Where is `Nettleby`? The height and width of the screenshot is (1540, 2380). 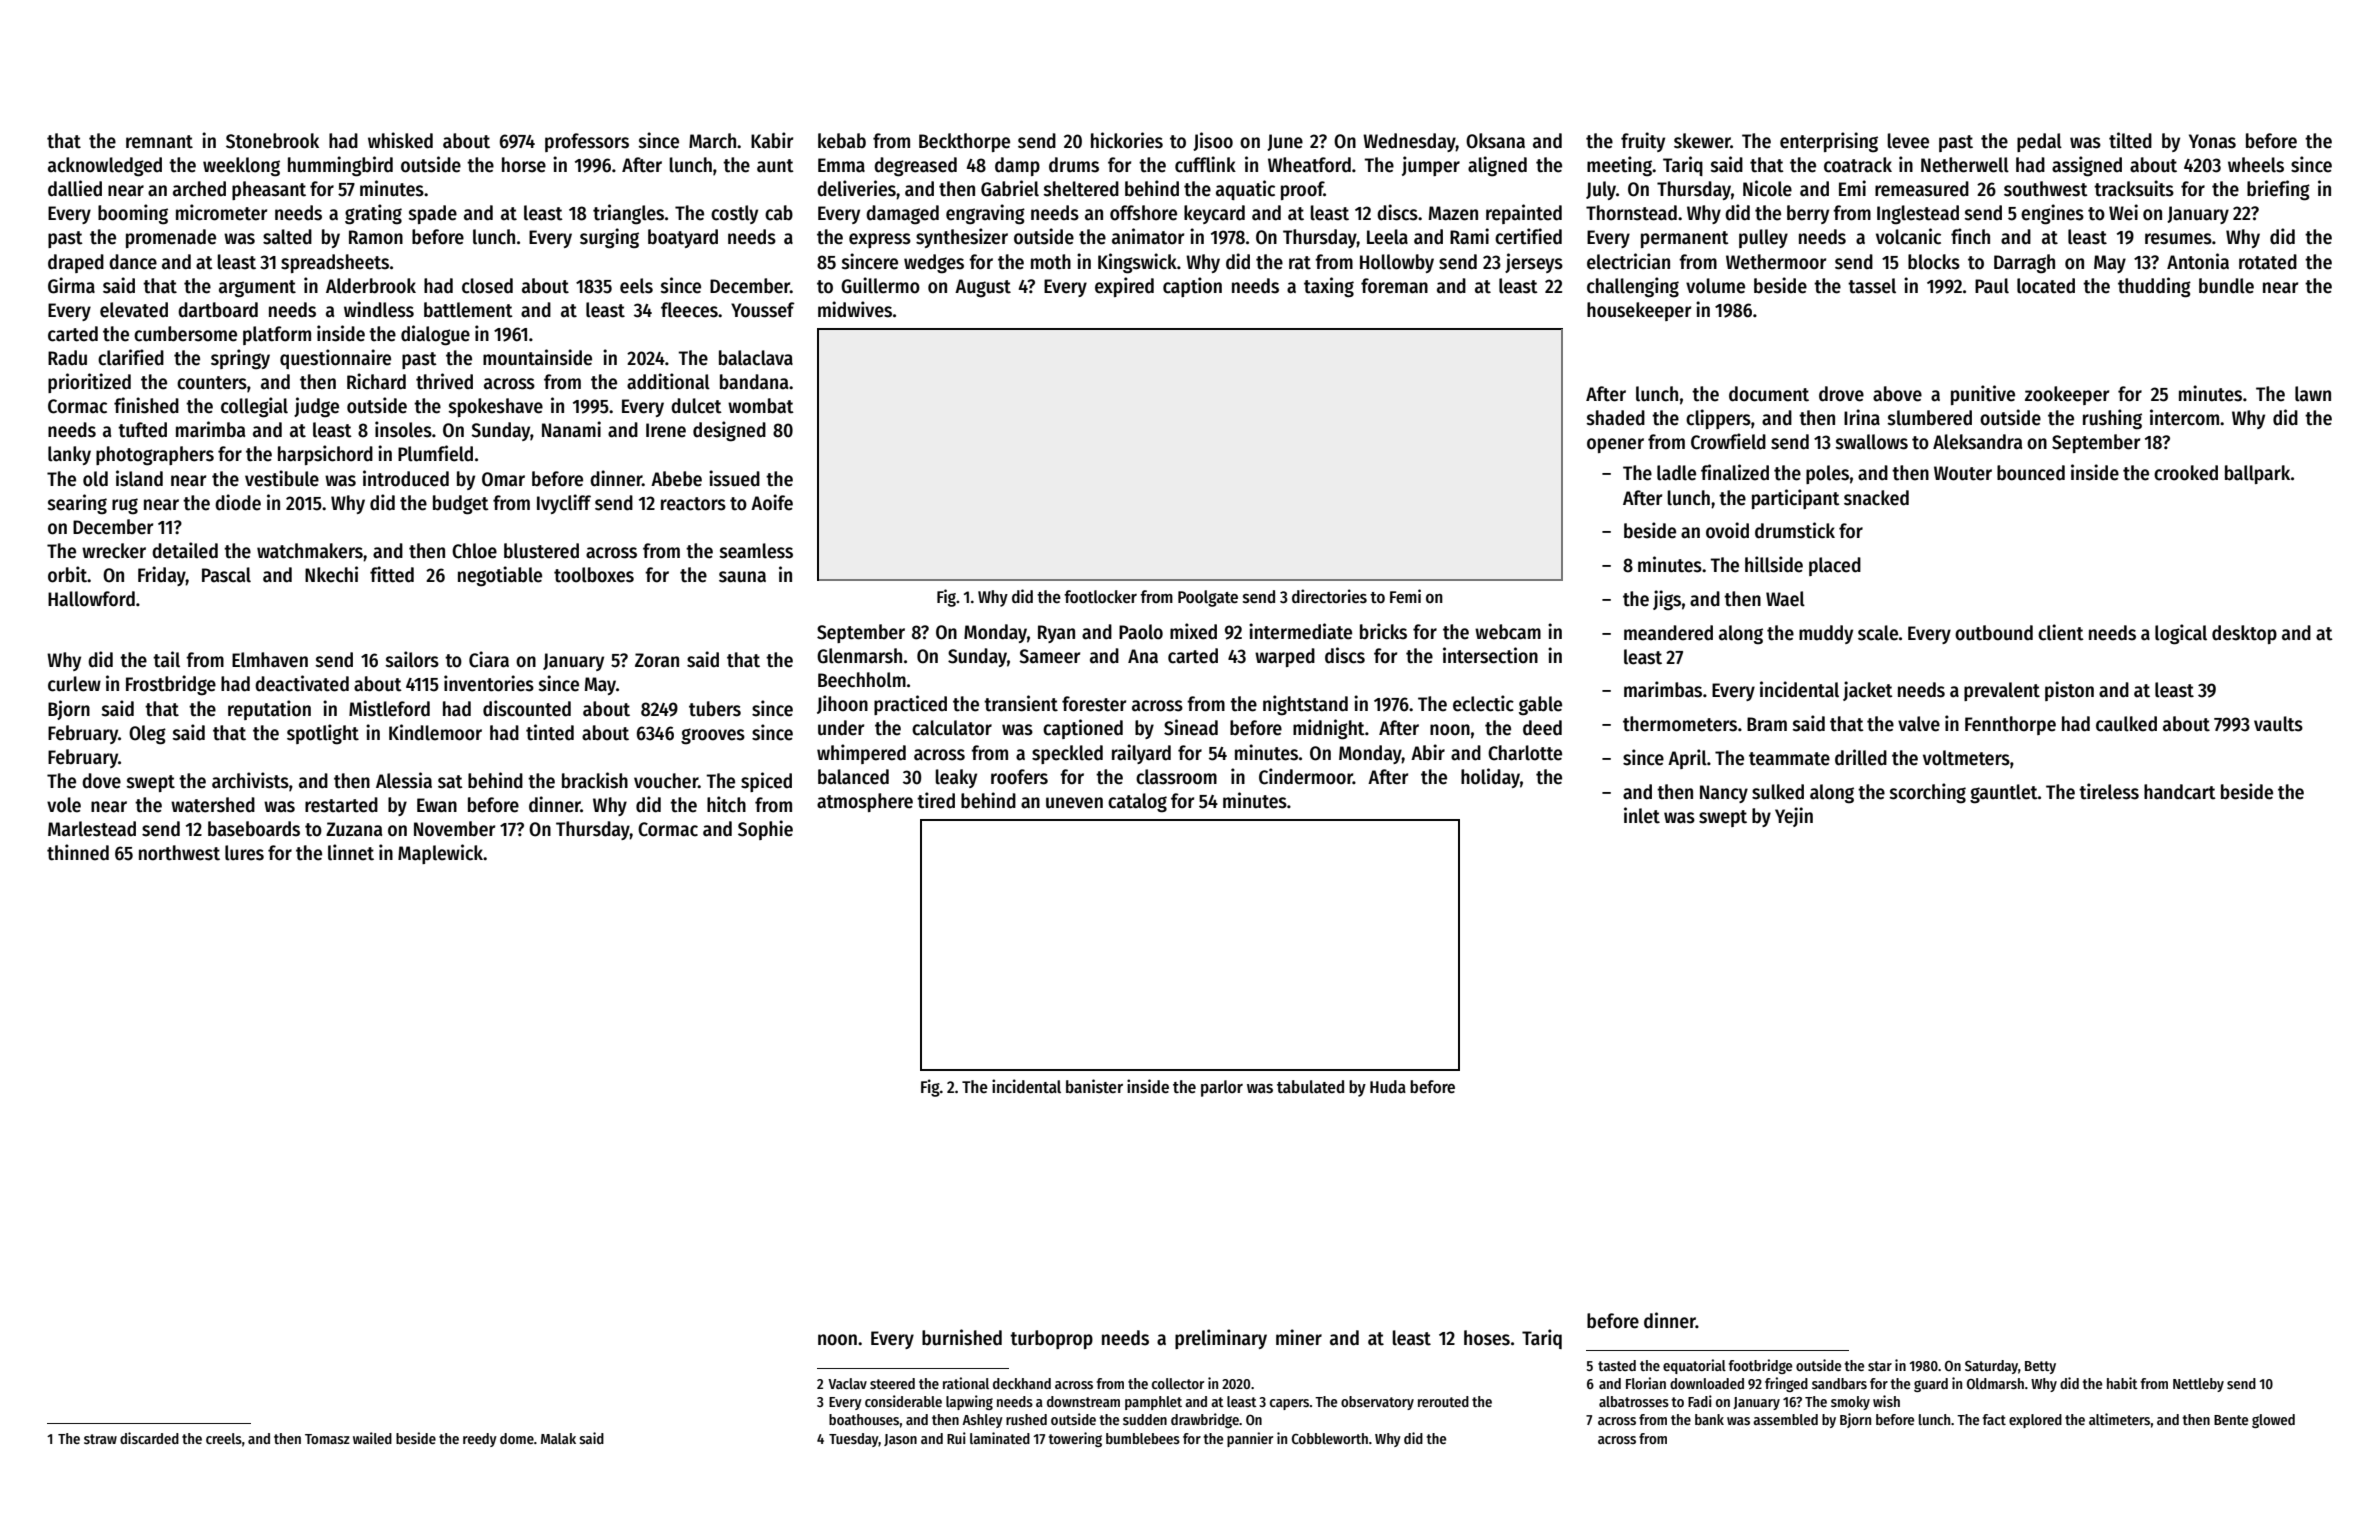 Nettleby is located at coordinates (2198, 1385).
